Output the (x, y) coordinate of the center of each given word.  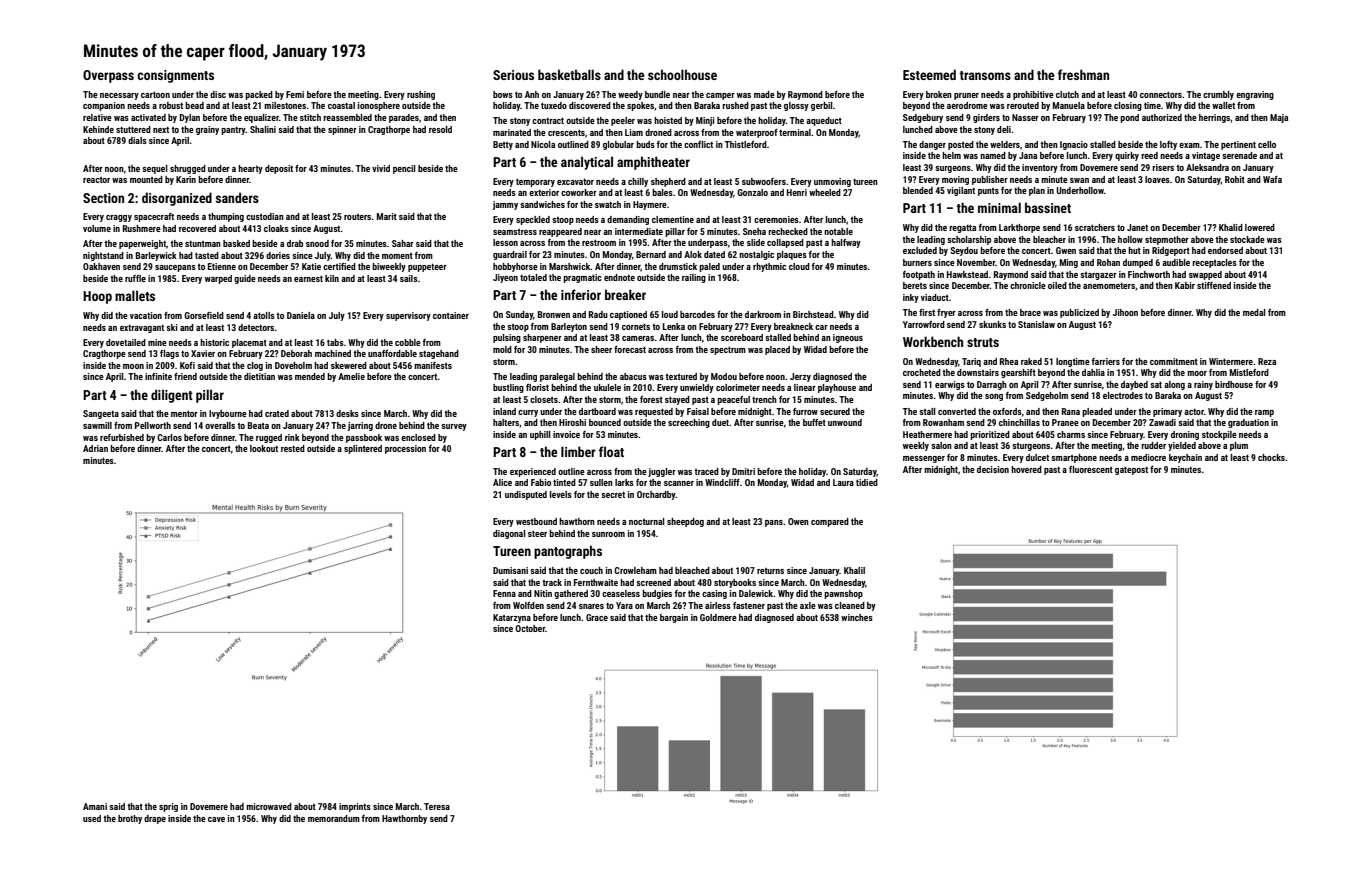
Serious (513, 75)
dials (137, 140)
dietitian (259, 376)
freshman (1083, 74)
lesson (505, 242)
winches (857, 617)
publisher (990, 180)
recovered (197, 228)
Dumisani (510, 570)
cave (216, 819)
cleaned (850, 605)
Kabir (1185, 285)
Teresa (437, 806)
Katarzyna (512, 618)
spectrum (728, 351)
